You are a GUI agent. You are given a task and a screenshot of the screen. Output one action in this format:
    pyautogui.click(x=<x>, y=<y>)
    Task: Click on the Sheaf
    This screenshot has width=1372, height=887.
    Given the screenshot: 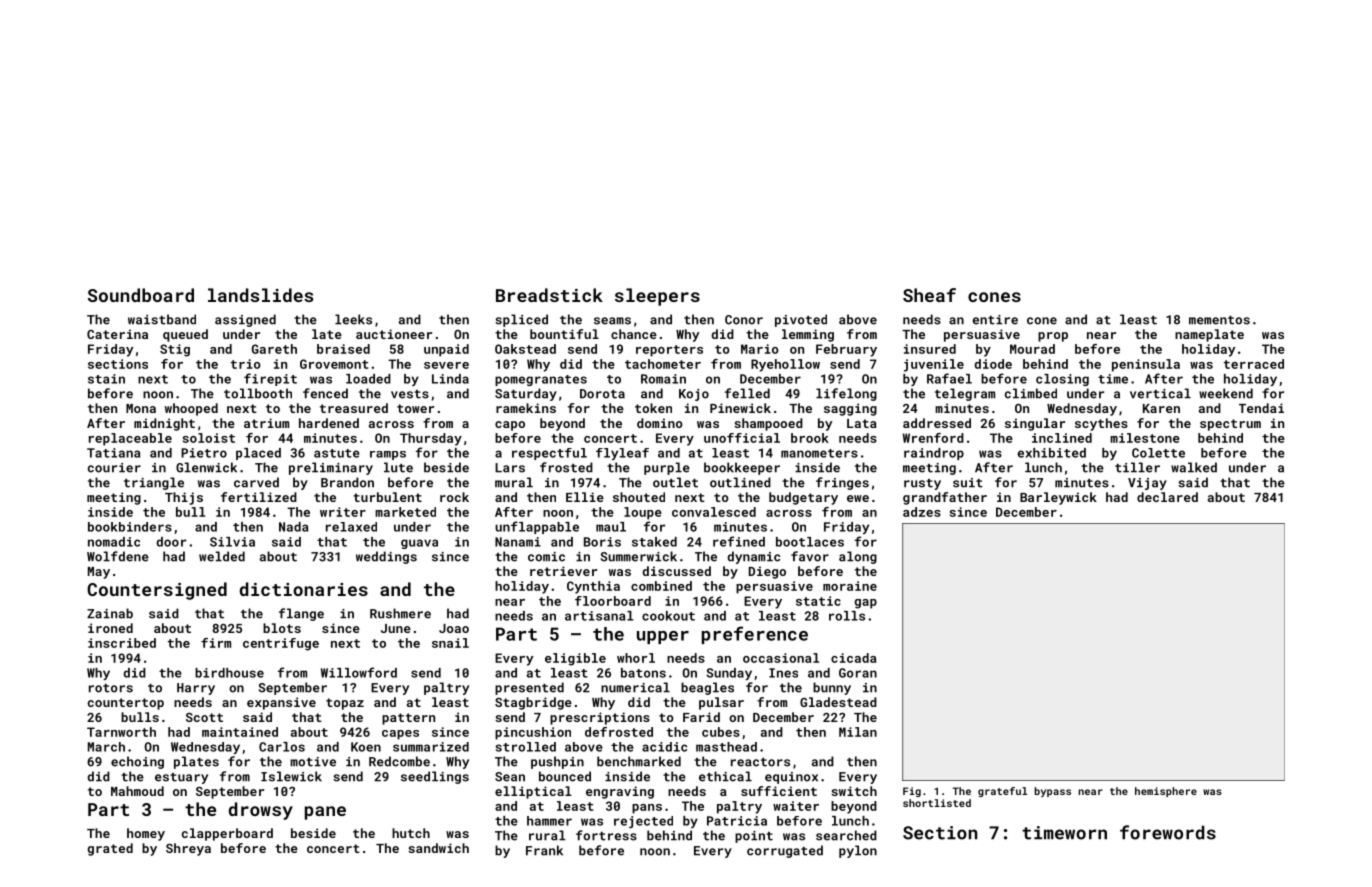 What is the action you would take?
    pyautogui.click(x=929, y=295)
